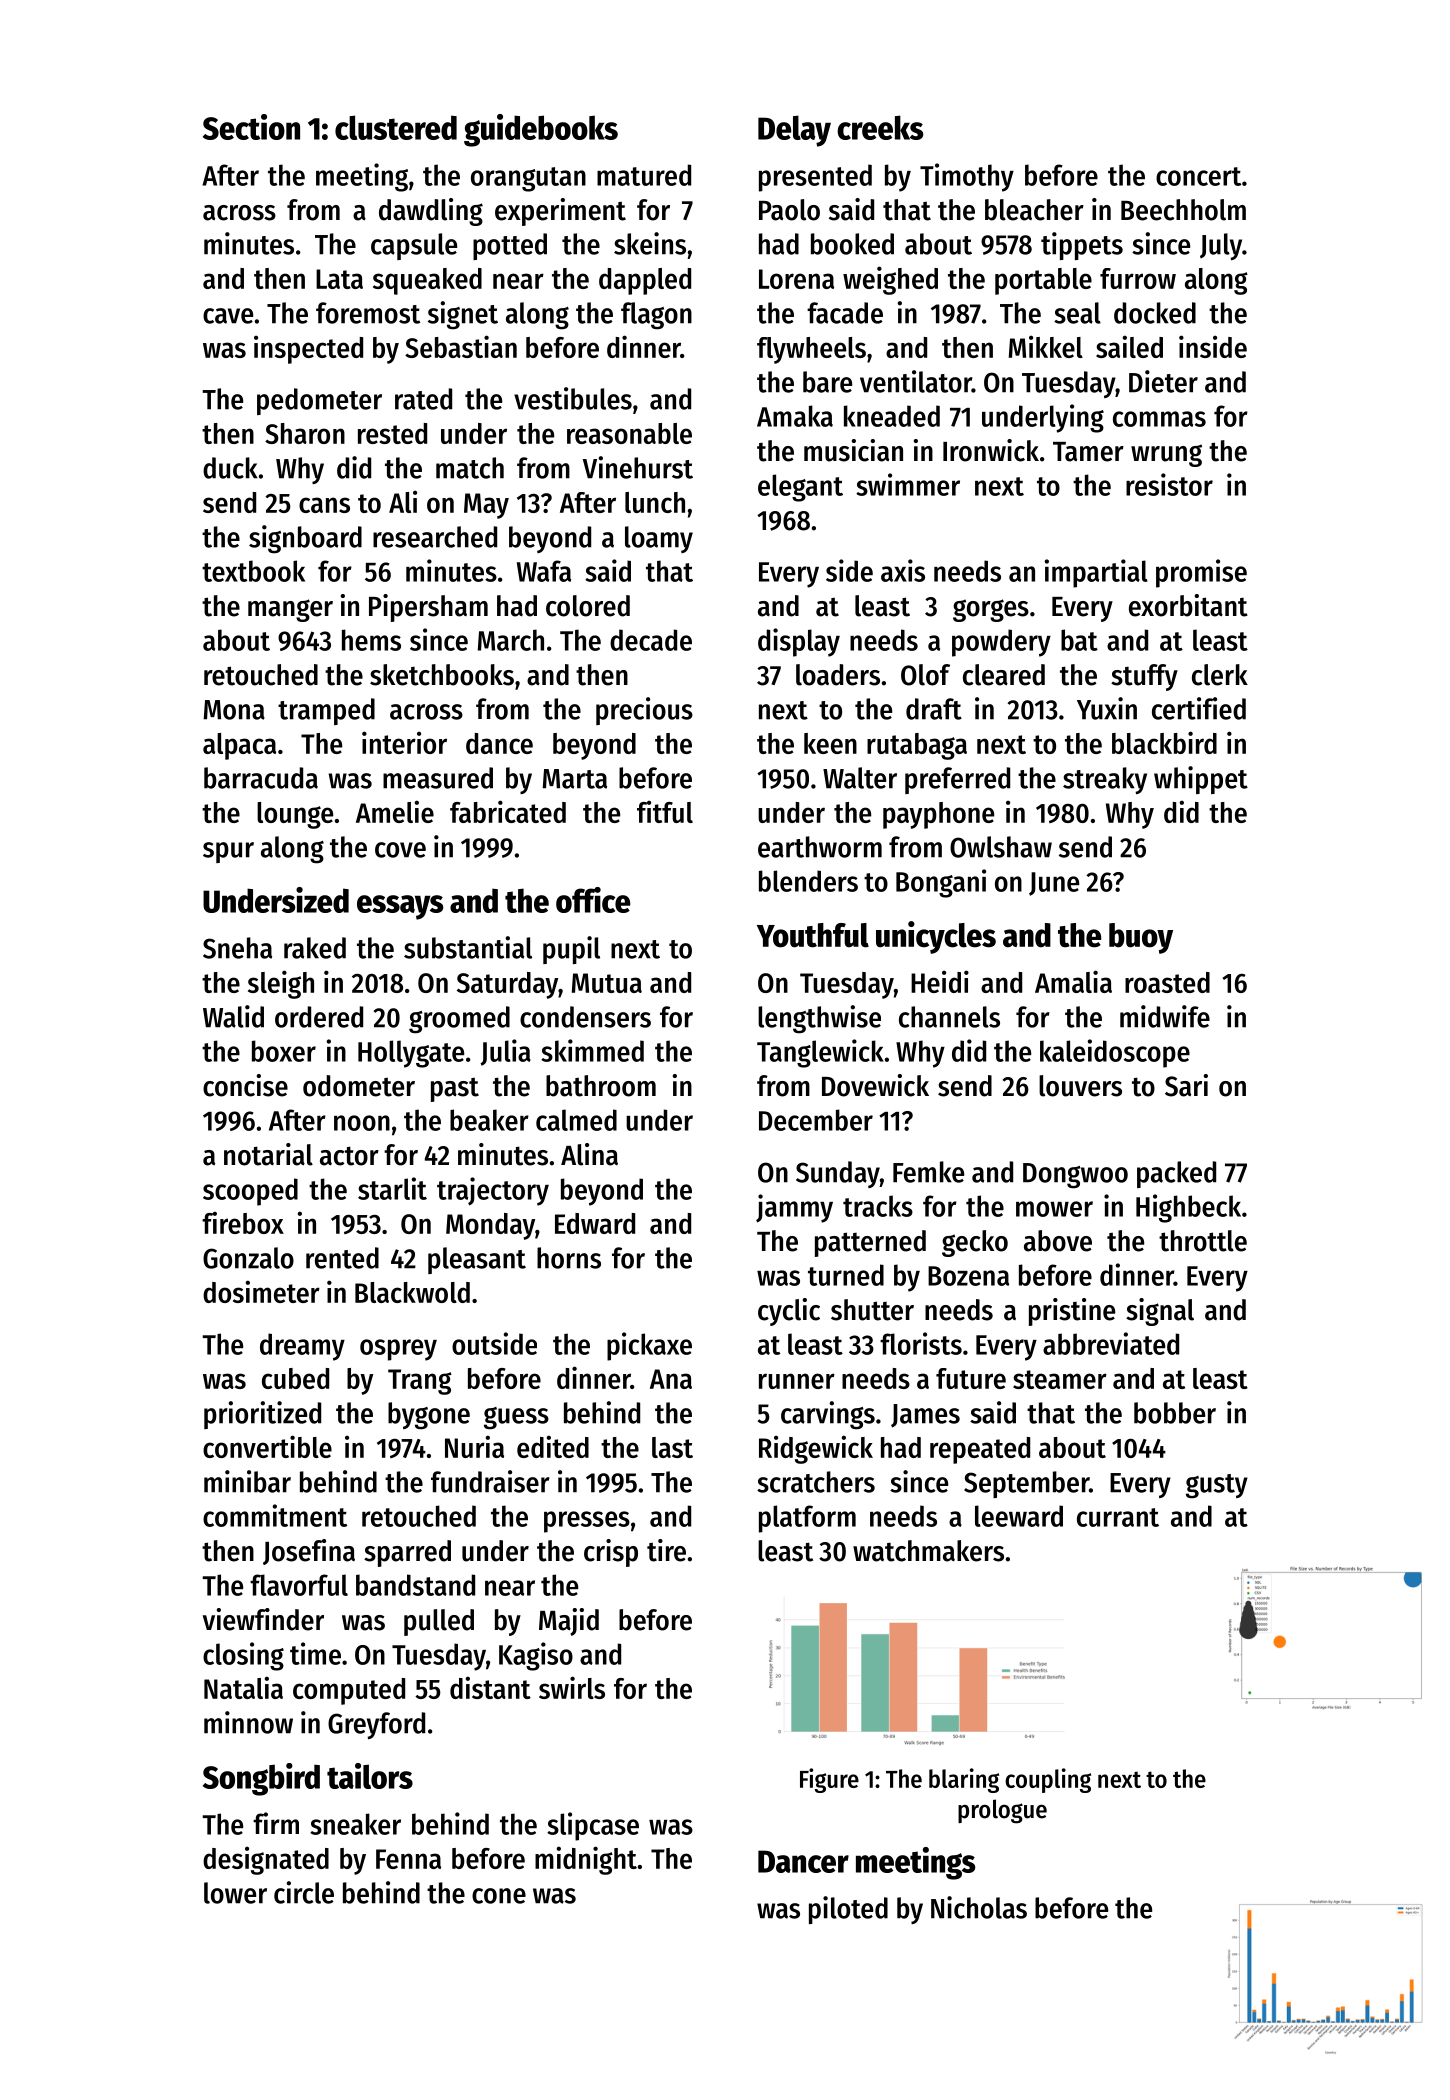 This document has height=2100, width=1450. Describe the element at coordinates (586, 1860) in the document. I see `midnight` at that location.
